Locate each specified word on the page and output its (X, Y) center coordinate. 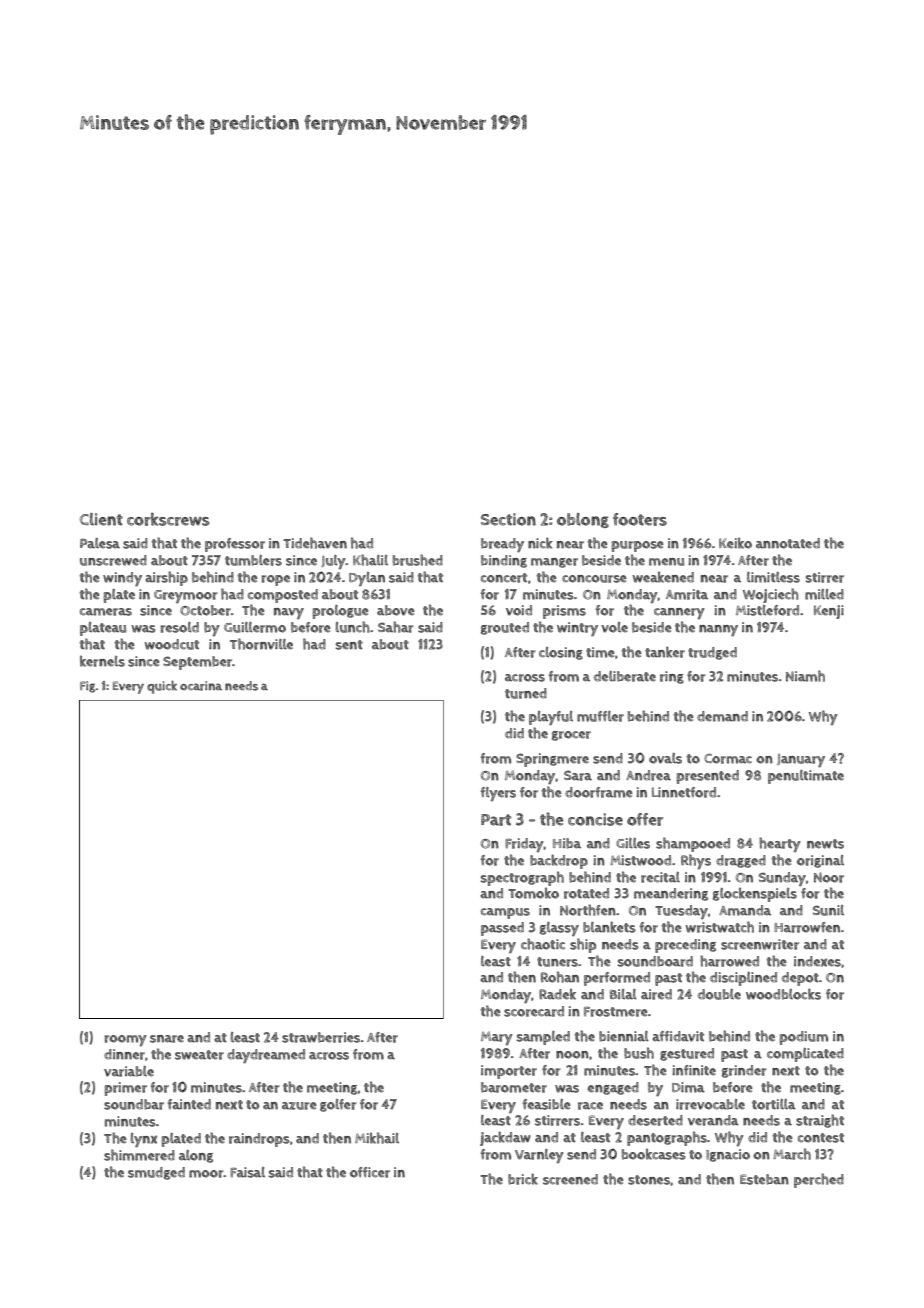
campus (505, 913)
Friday (524, 845)
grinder (744, 1071)
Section (508, 519)
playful (551, 718)
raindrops (259, 1140)
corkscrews (168, 519)
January (801, 760)
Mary (497, 1038)
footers (640, 519)
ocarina (201, 686)
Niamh (805, 676)
